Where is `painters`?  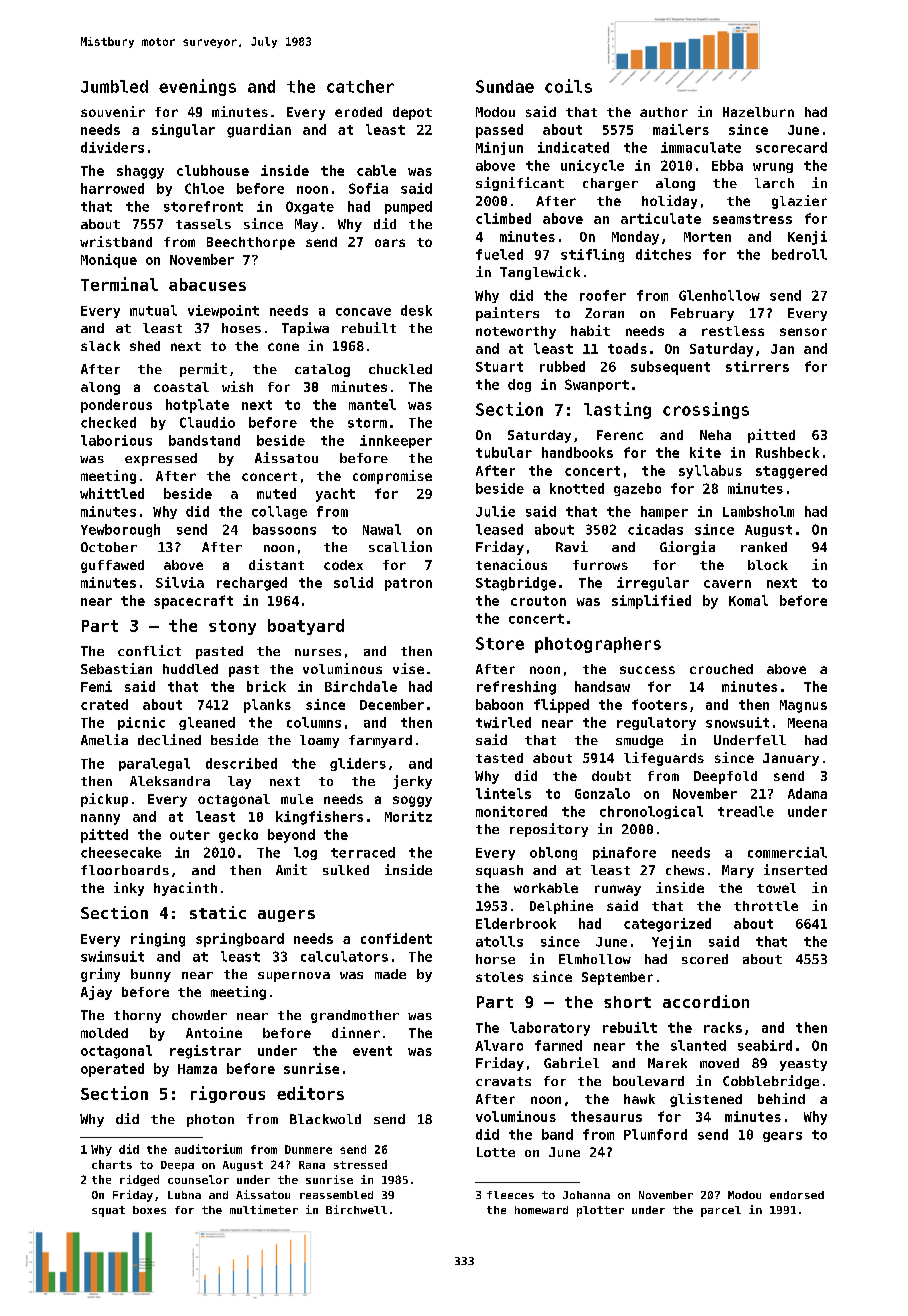 painters is located at coordinates (507, 314).
